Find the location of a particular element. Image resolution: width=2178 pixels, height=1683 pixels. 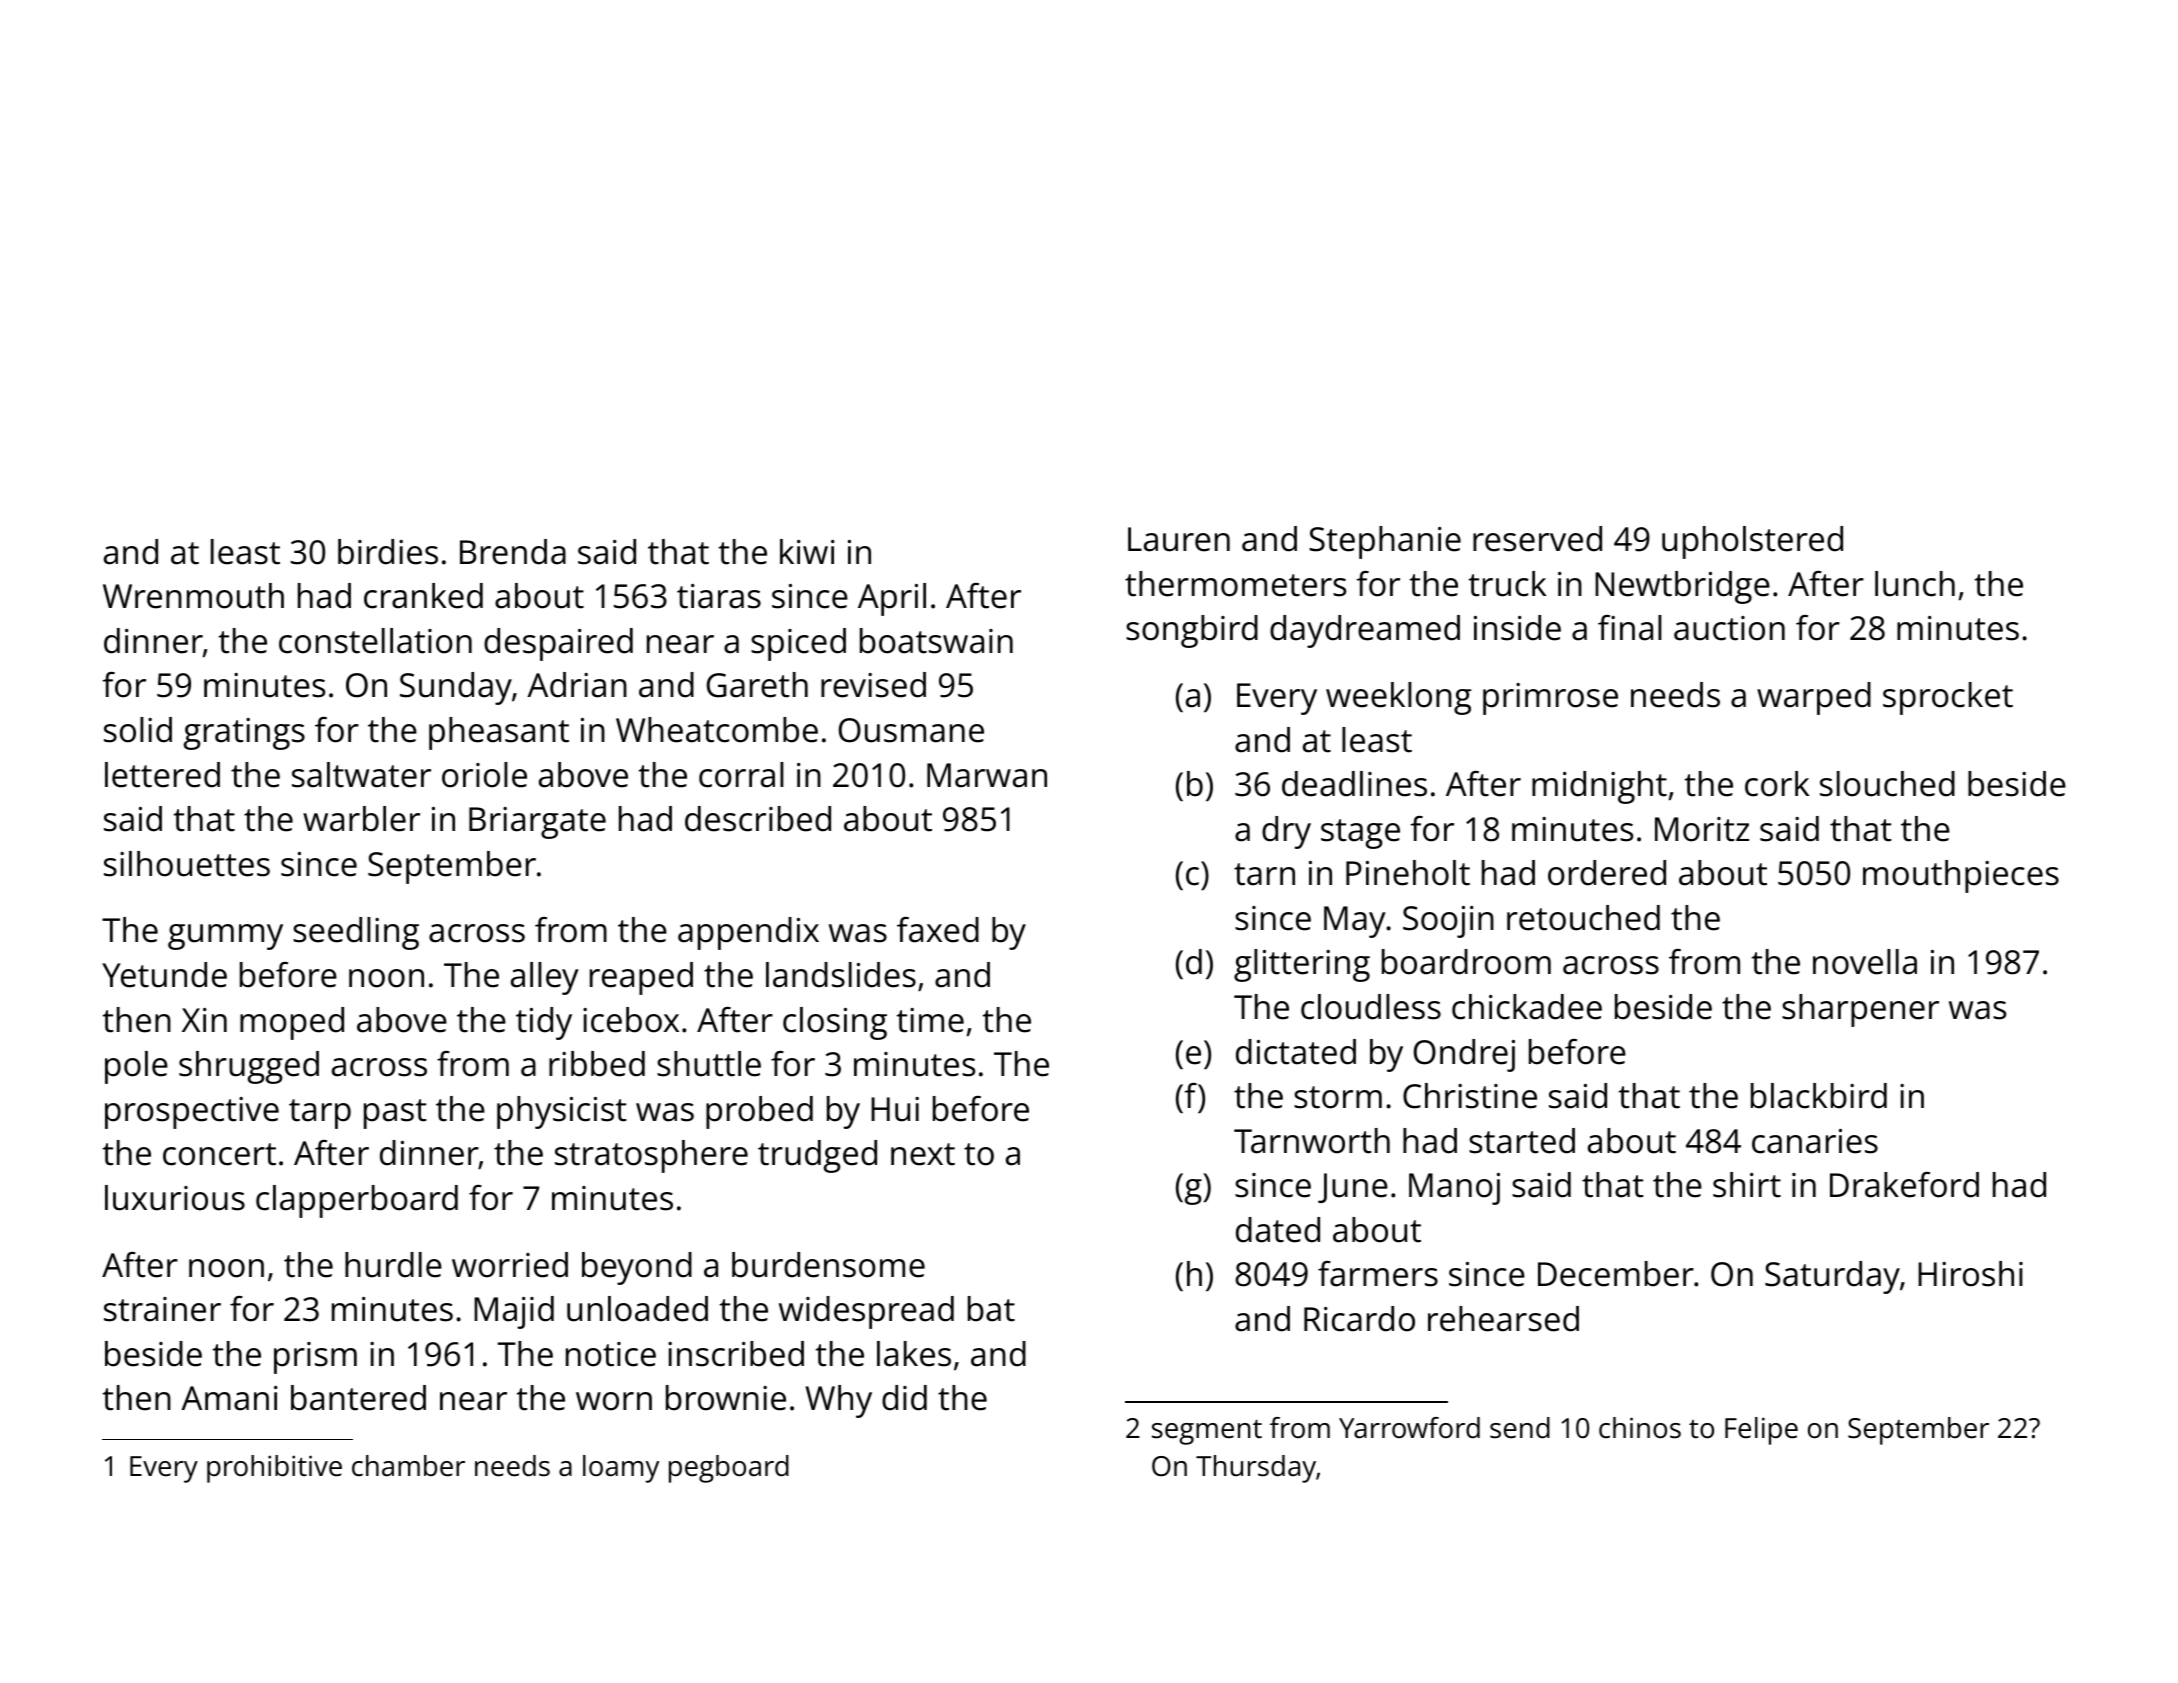

Hui is located at coordinates (895, 1109).
